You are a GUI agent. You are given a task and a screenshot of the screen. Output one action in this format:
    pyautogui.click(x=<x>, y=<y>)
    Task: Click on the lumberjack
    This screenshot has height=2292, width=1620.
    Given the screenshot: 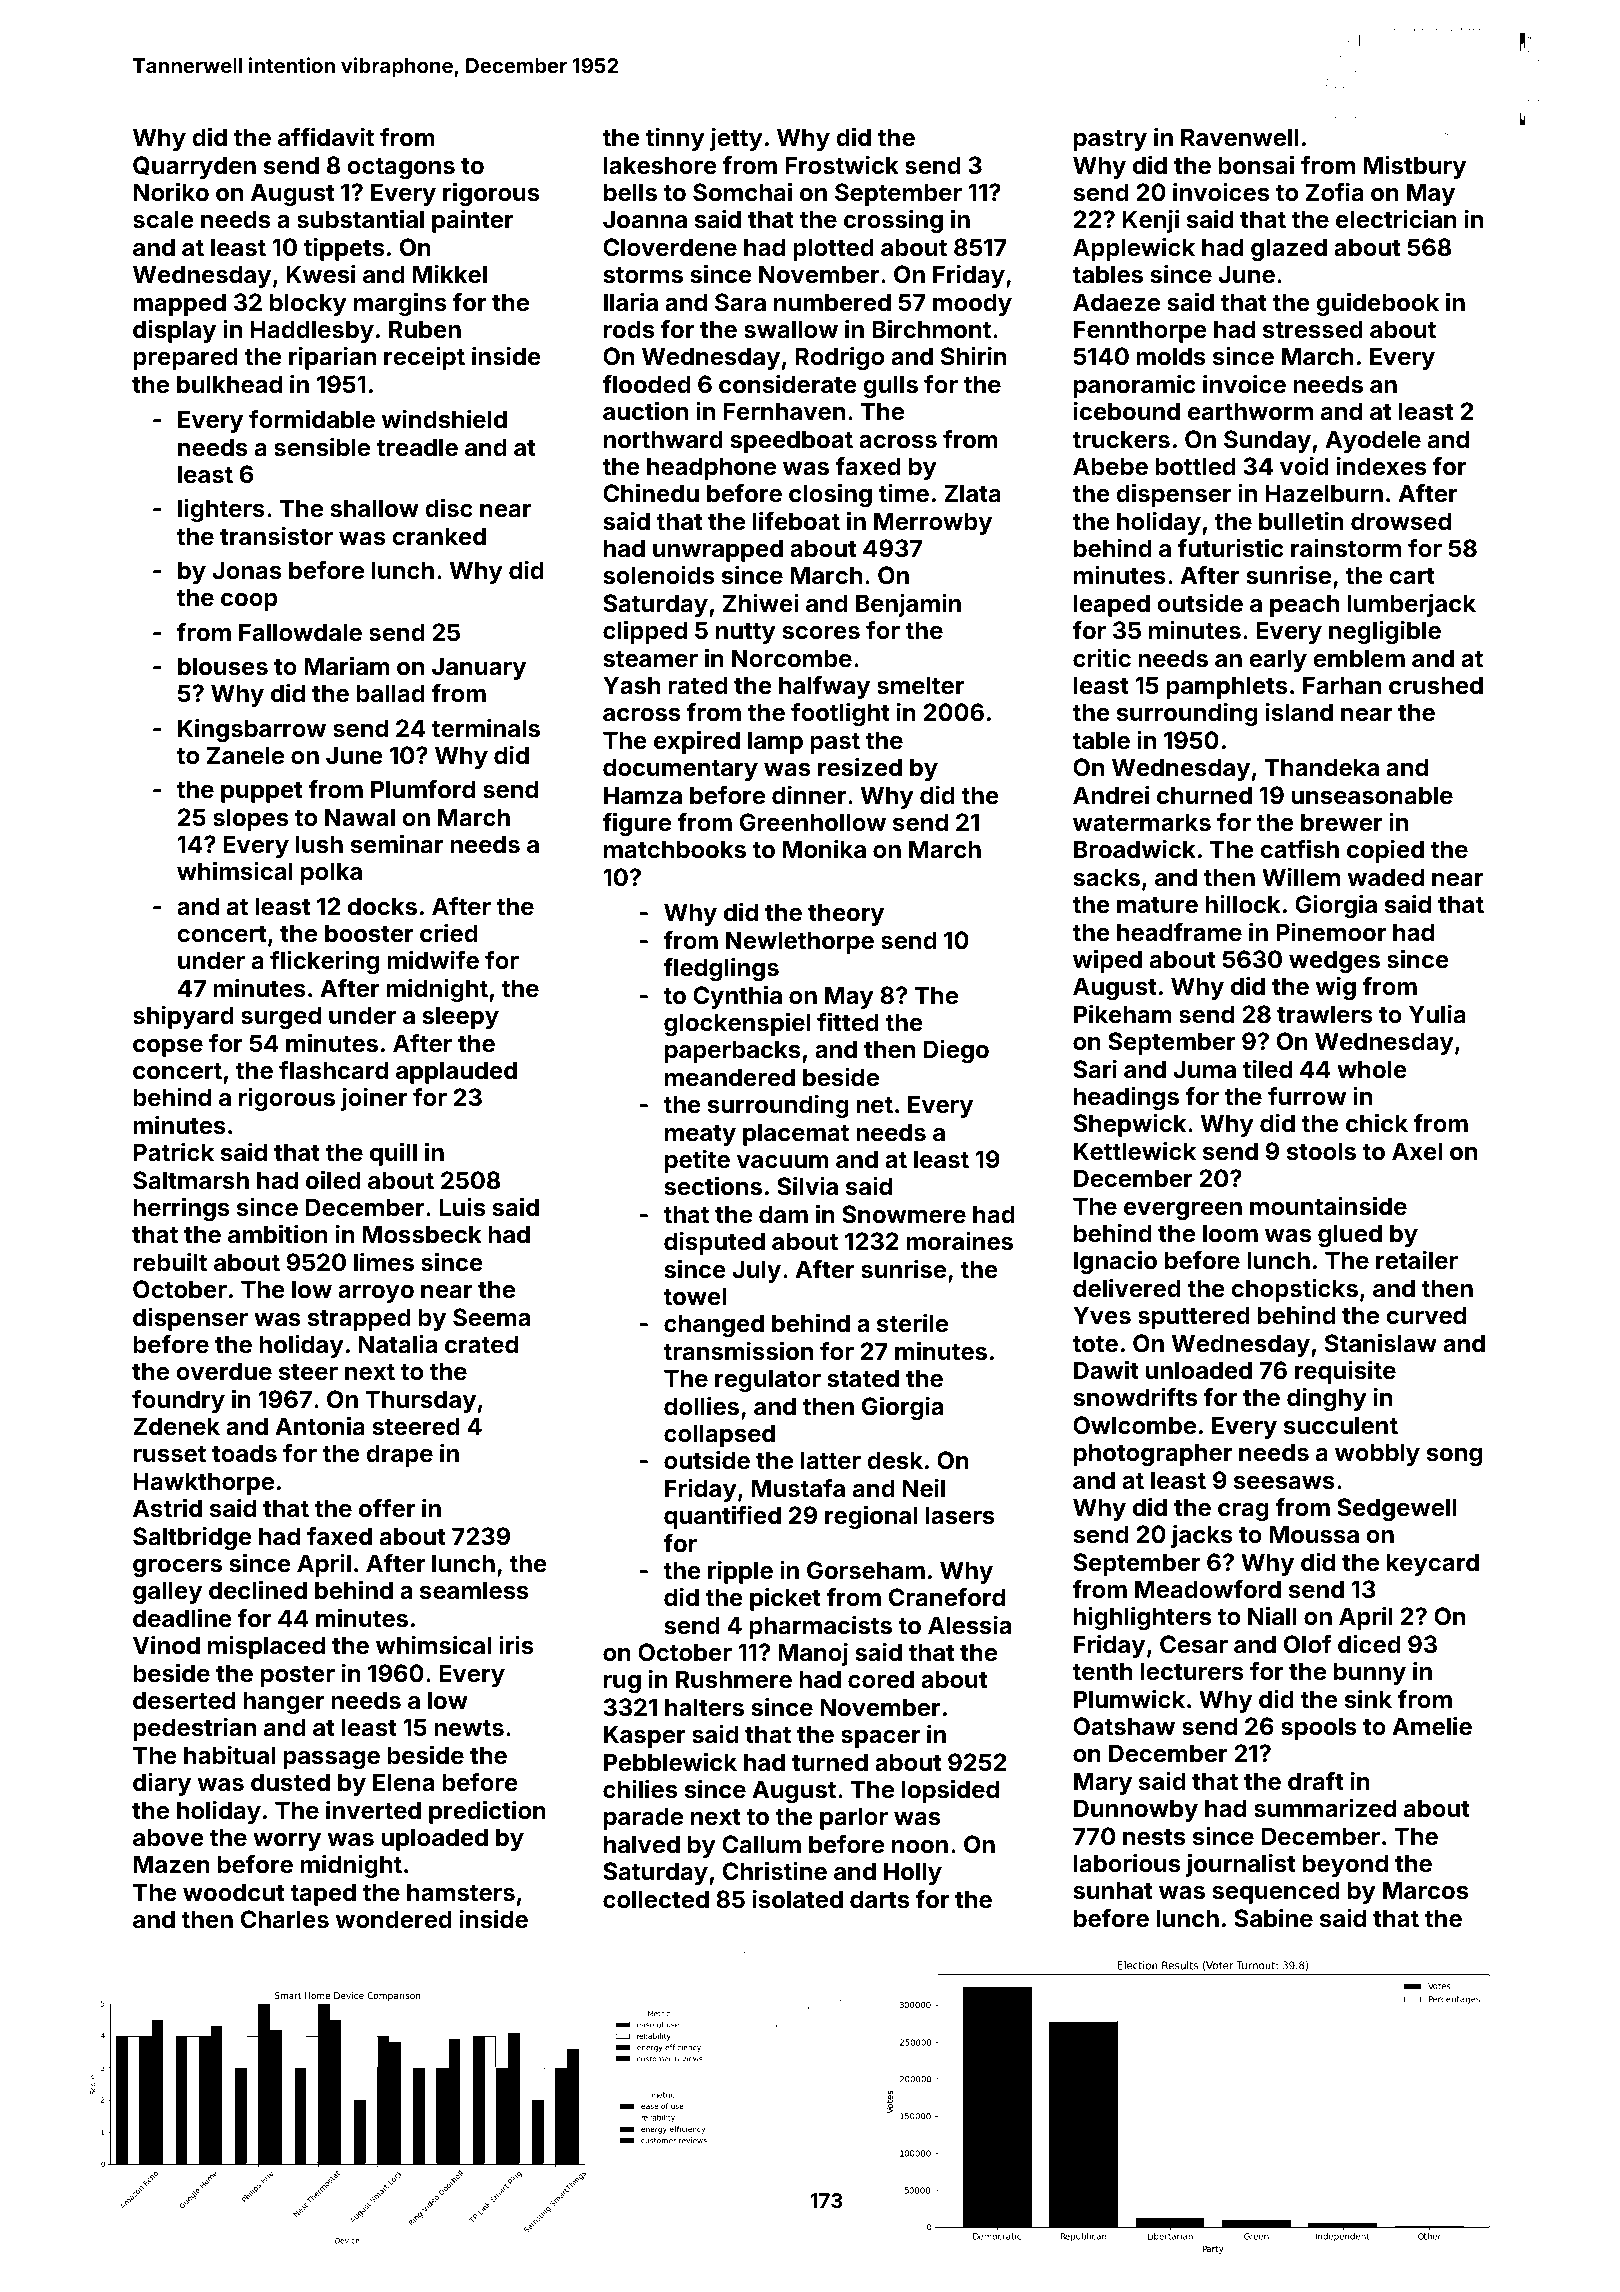 What is the action you would take?
    pyautogui.click(x=1411, y=605)
